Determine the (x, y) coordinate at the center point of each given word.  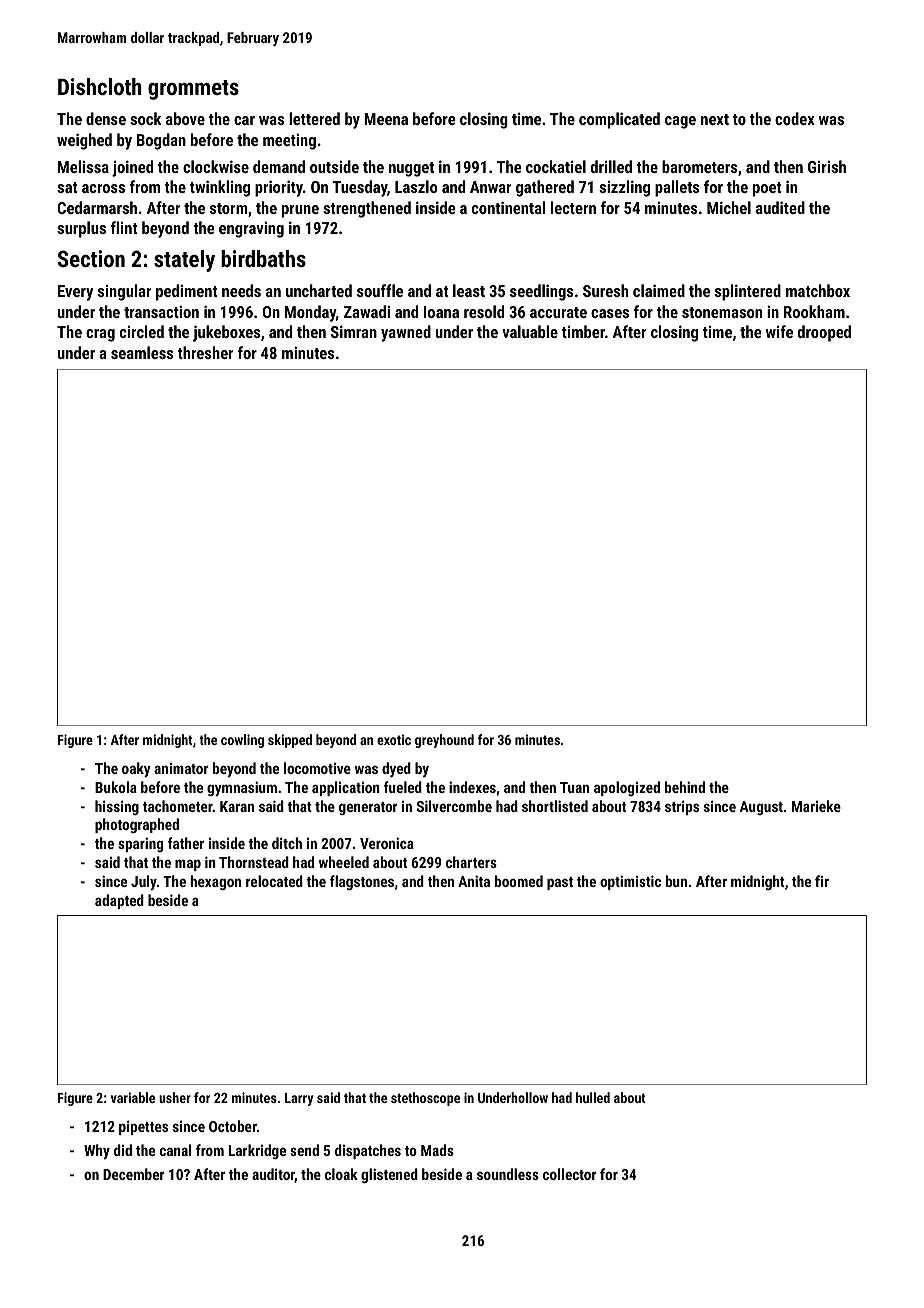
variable (133, 1097)
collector (570, 1174)
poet (767, 189)
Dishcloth (100, 86)
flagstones (362, 882)
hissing (117, 807)
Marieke (816, 806)
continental (508, 207)
